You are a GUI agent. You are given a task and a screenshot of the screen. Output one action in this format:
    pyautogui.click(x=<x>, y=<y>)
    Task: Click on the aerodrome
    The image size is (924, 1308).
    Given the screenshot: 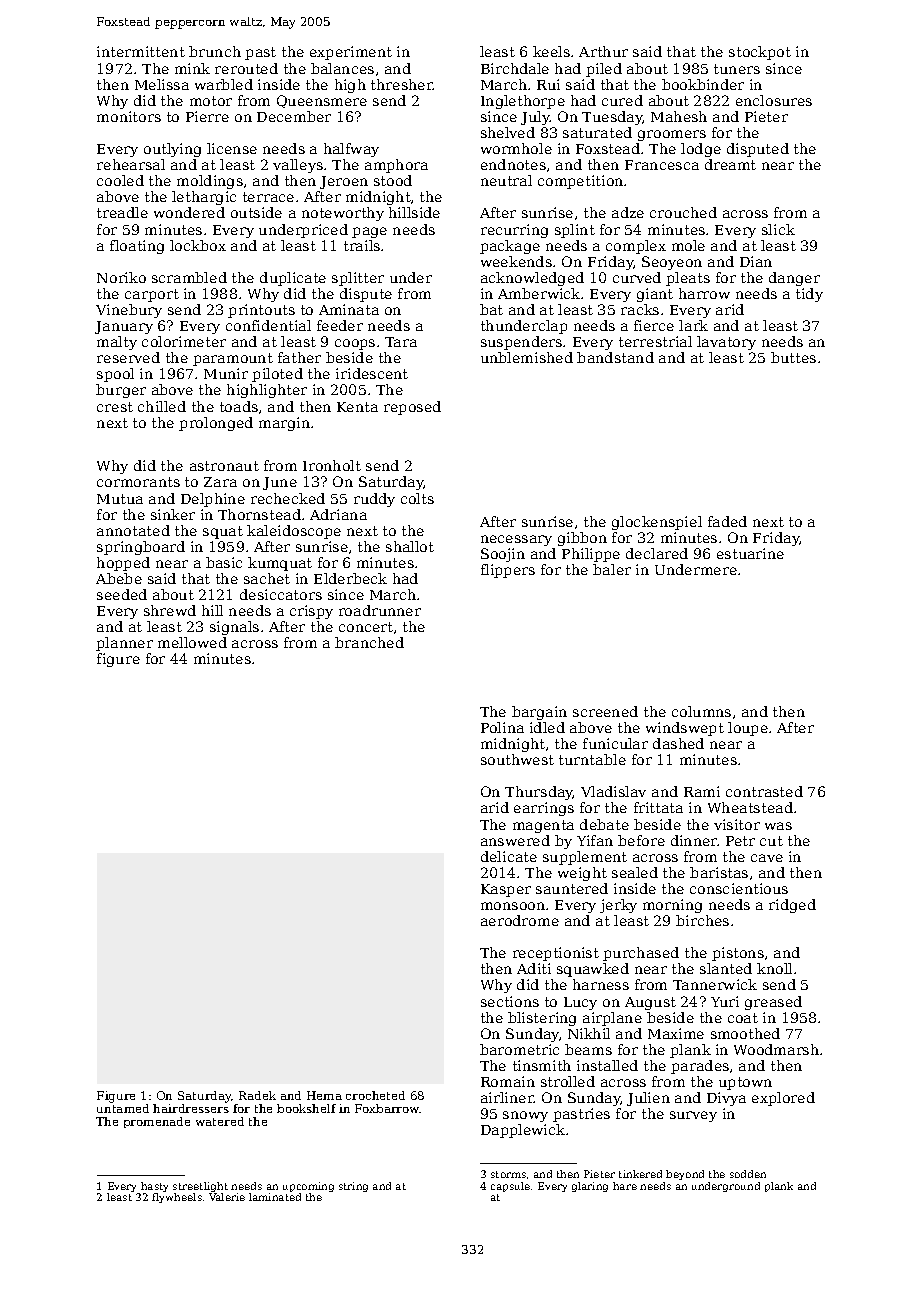 What is the action you would take?
    pyautogui.click(x=520, y=920)
